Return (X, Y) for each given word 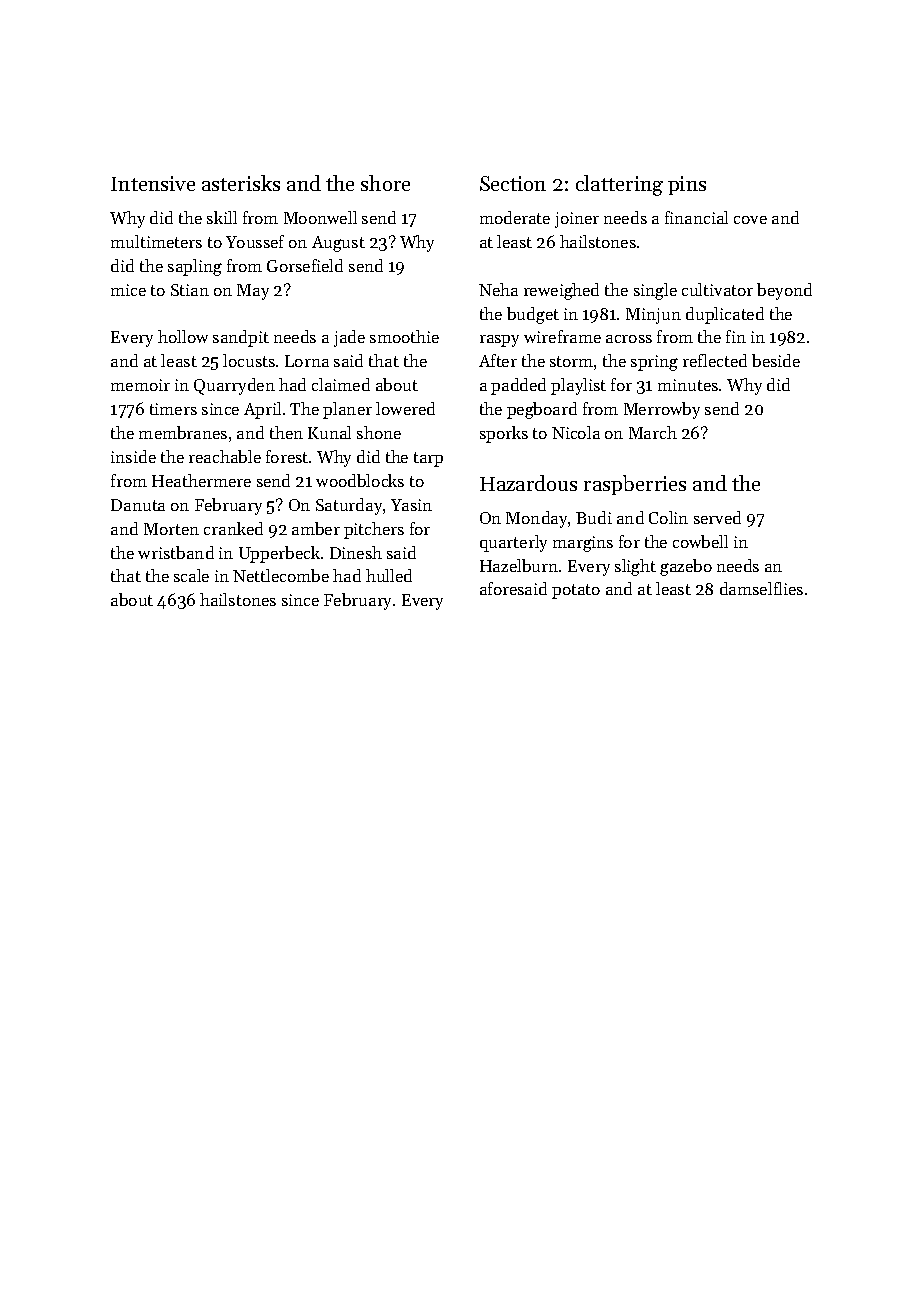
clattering (619, 185)
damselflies (761, 588)
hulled (389, 575)
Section (513, 183)
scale (191, 575)
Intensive (153, 183)
